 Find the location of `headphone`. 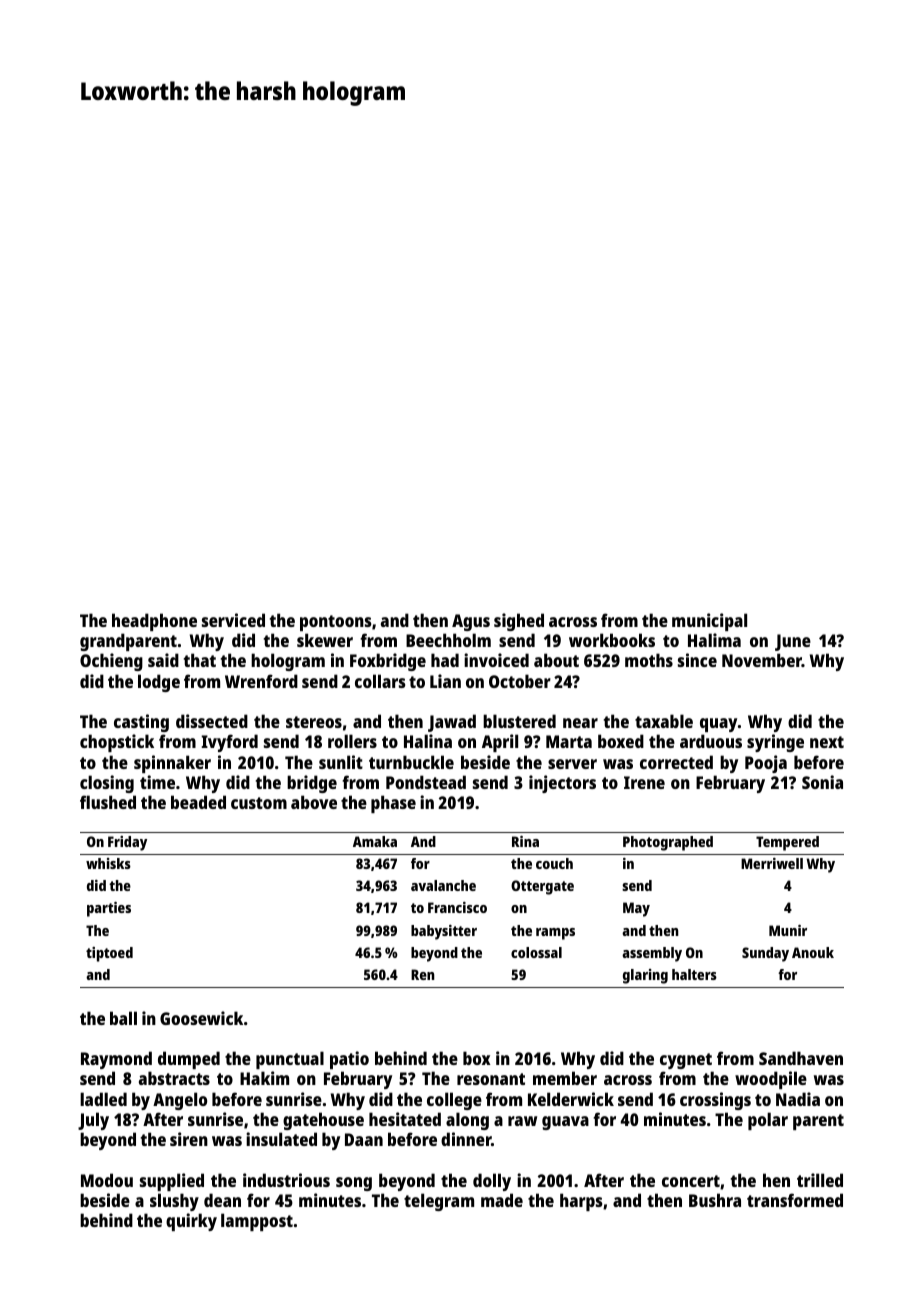

headphone is located at coordinates (154, 622).
